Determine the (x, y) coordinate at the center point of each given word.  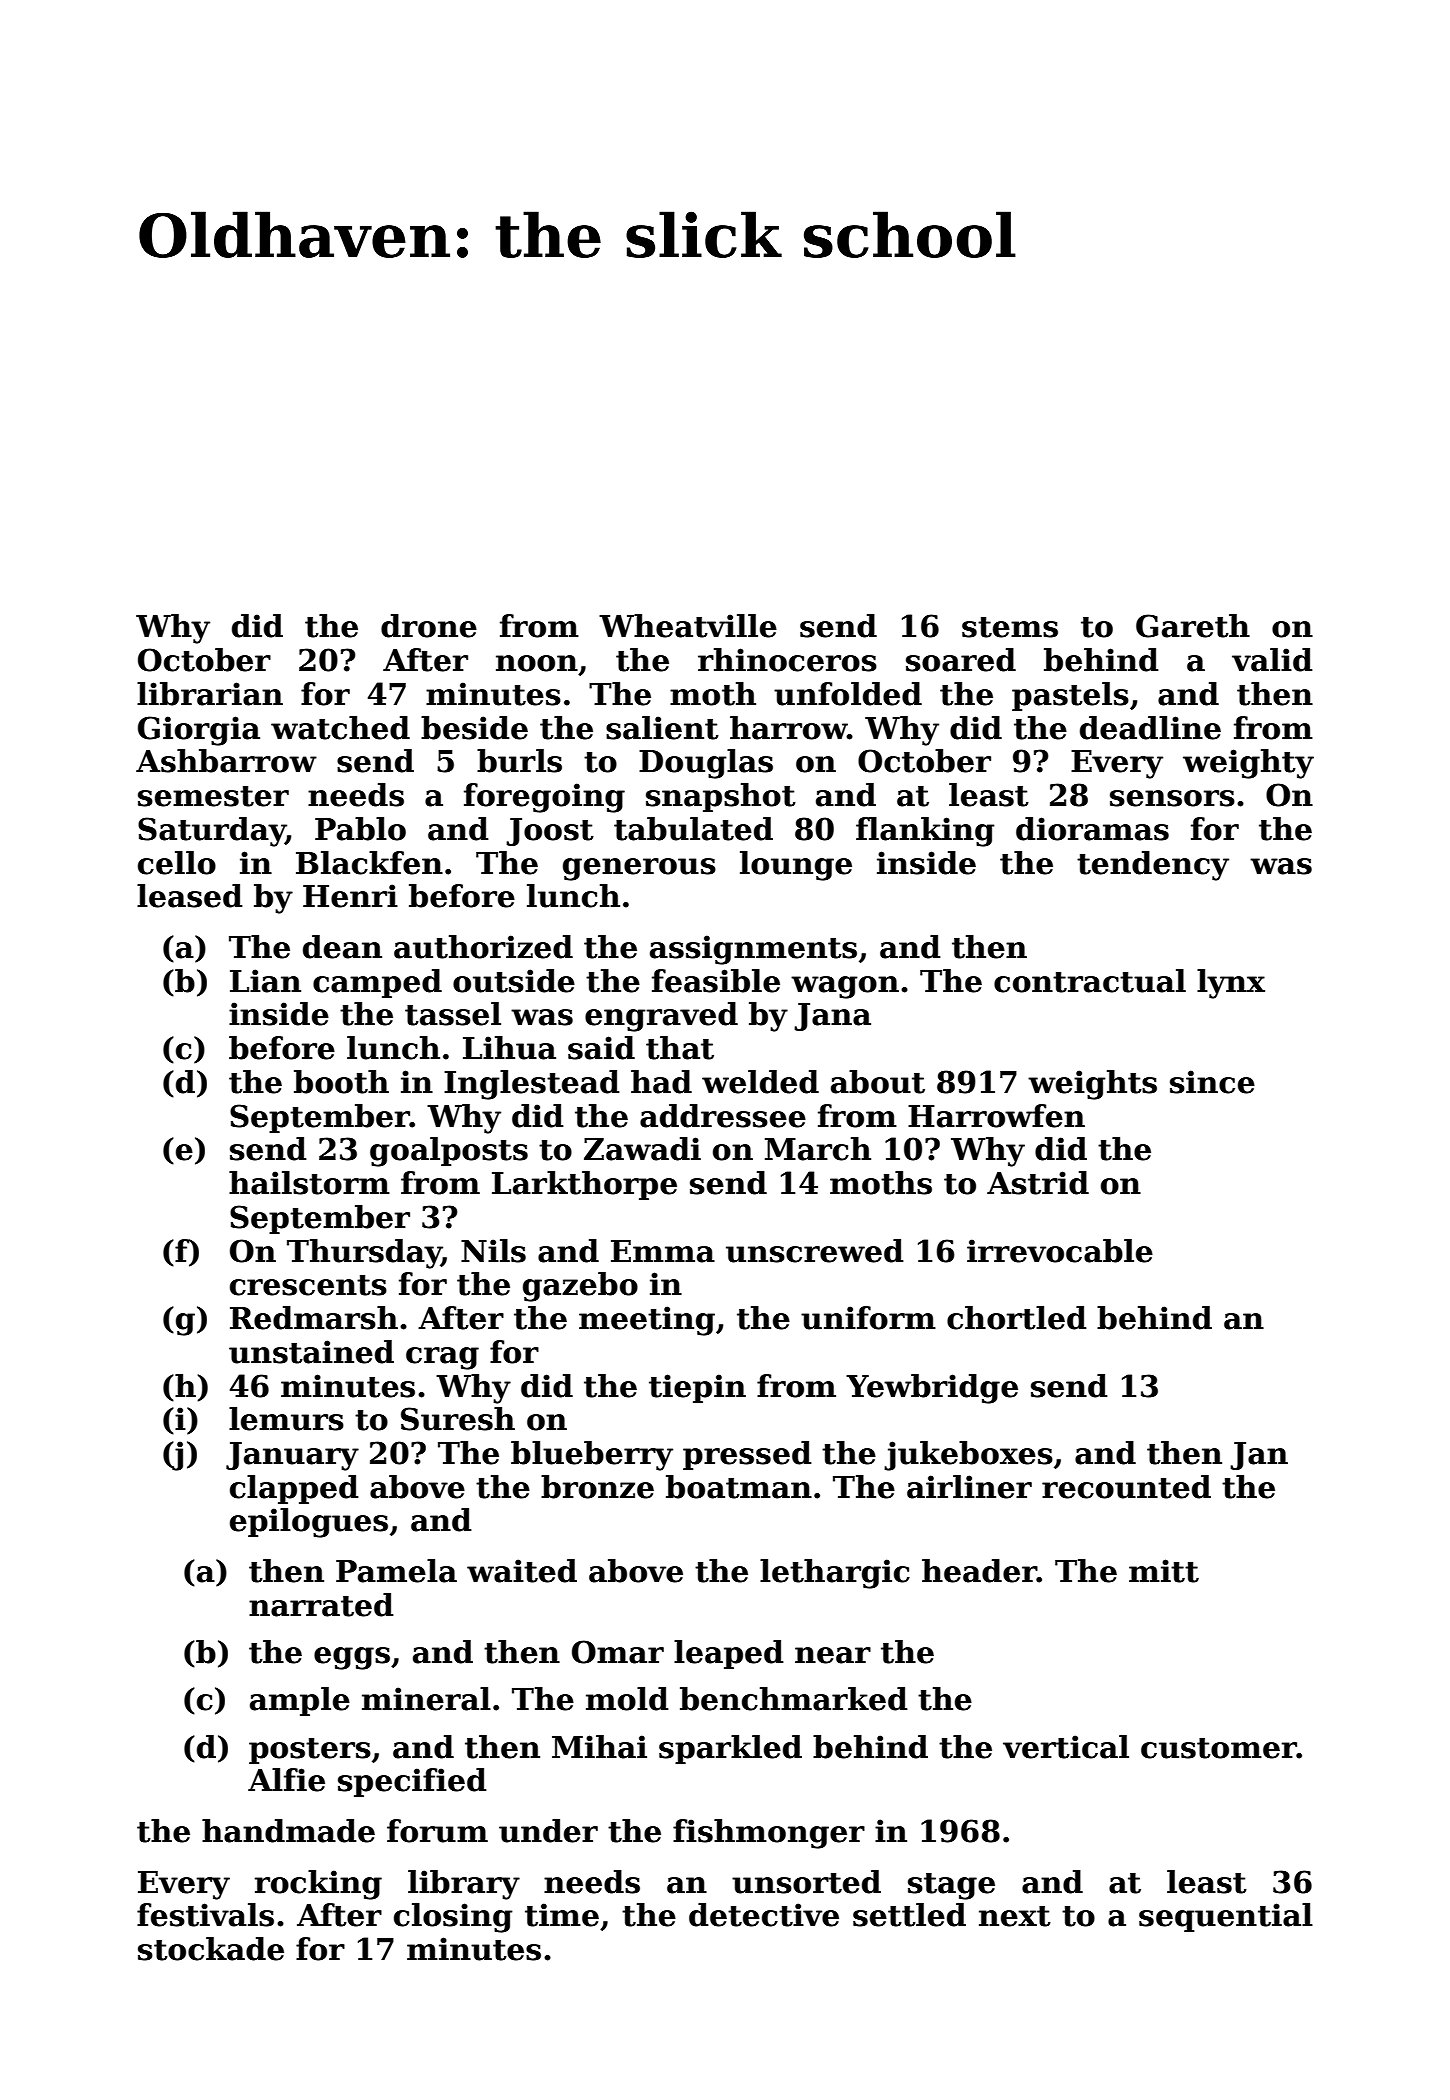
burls (519, 761)
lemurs (286, 1419)
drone (429, 626)
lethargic (835, 1574)
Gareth (1193, 626)
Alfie (286, 1780)
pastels (1070, 696)
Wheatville (688, 626)
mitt (1164, 1571)
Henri (350, 896)
